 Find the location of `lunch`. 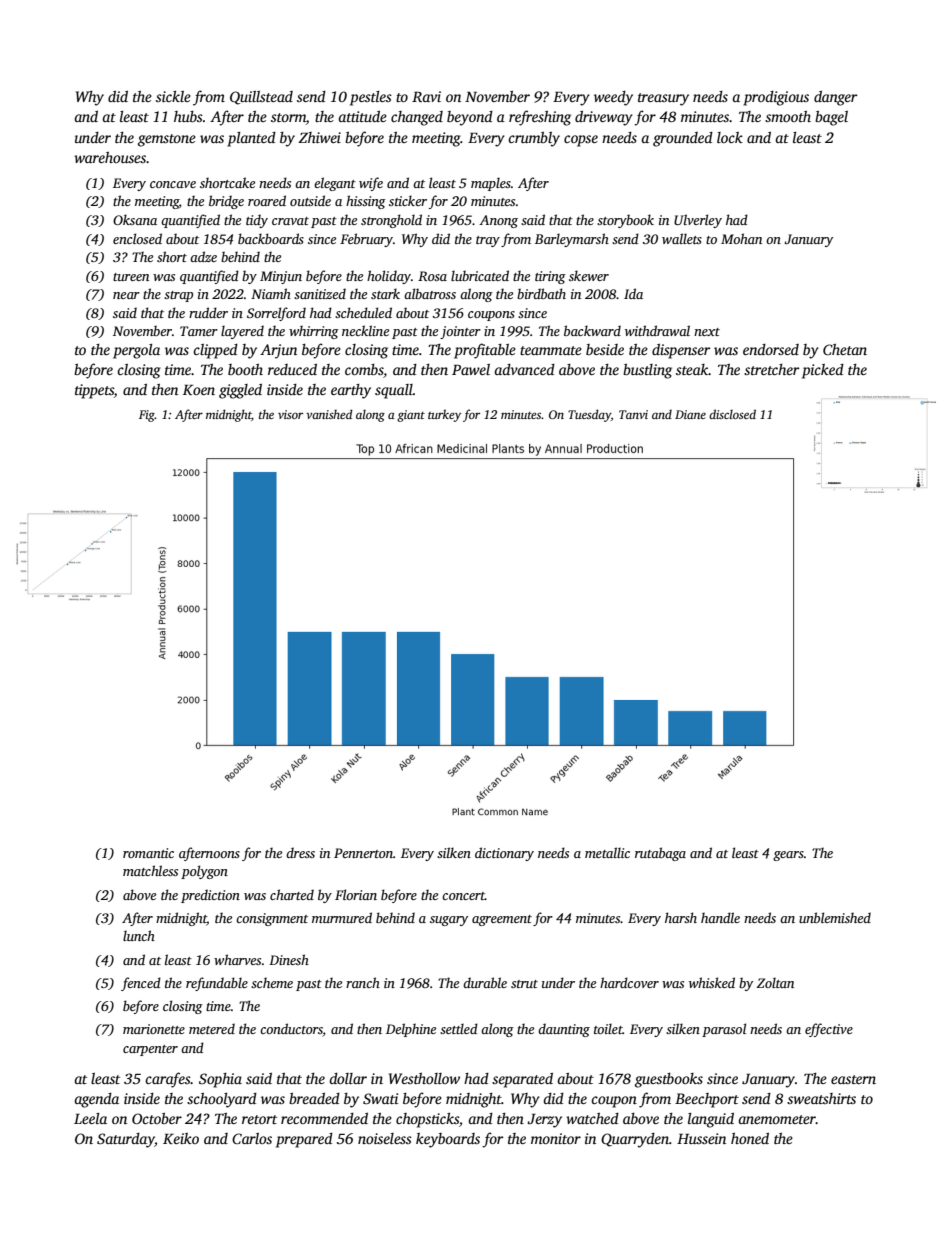

lunch is located at coordinates (139, 935).
